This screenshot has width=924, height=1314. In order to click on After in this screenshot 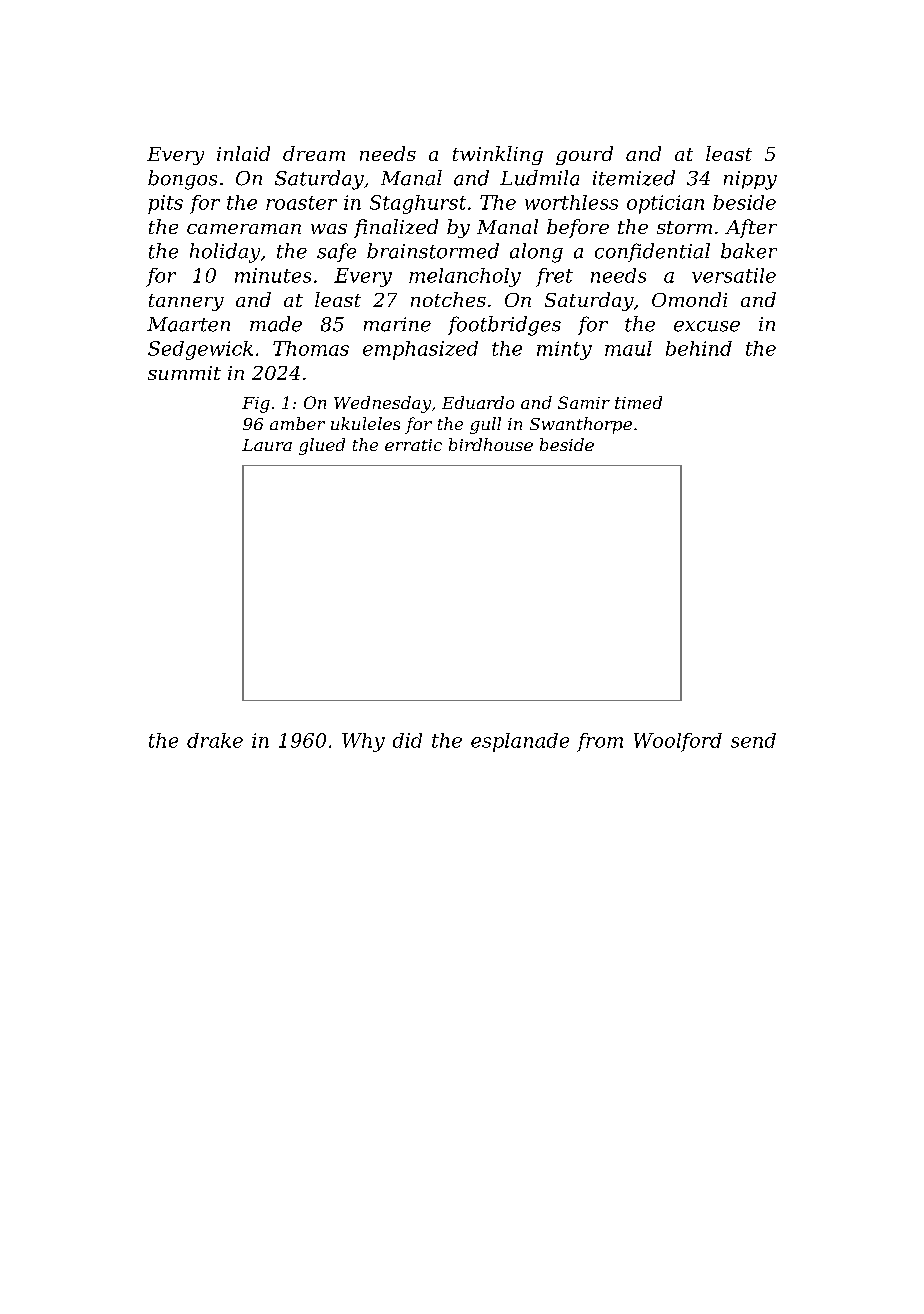, I will do `click(751, 228)`.
